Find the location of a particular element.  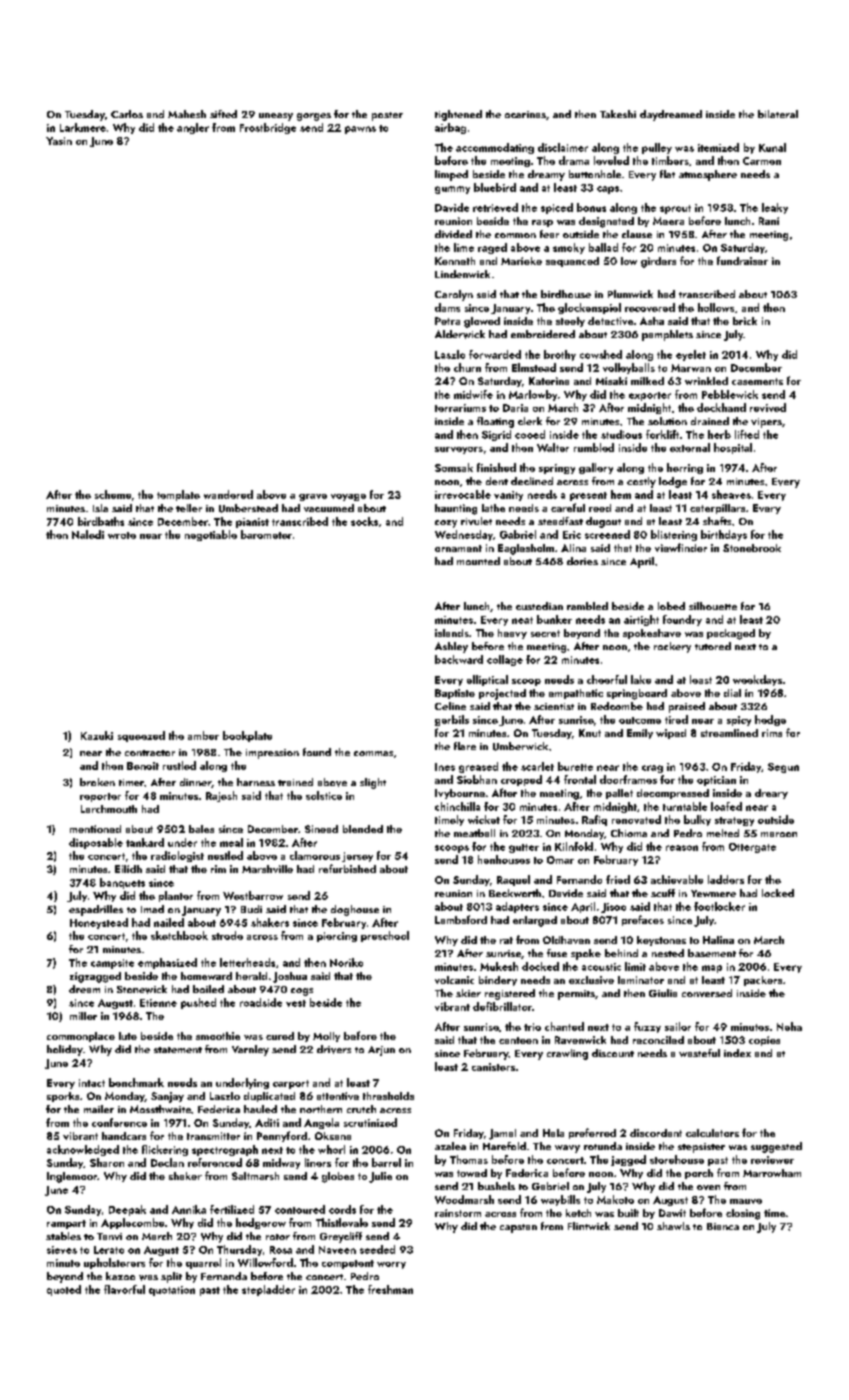

Baptiste is located at coordinates (455, 694).
